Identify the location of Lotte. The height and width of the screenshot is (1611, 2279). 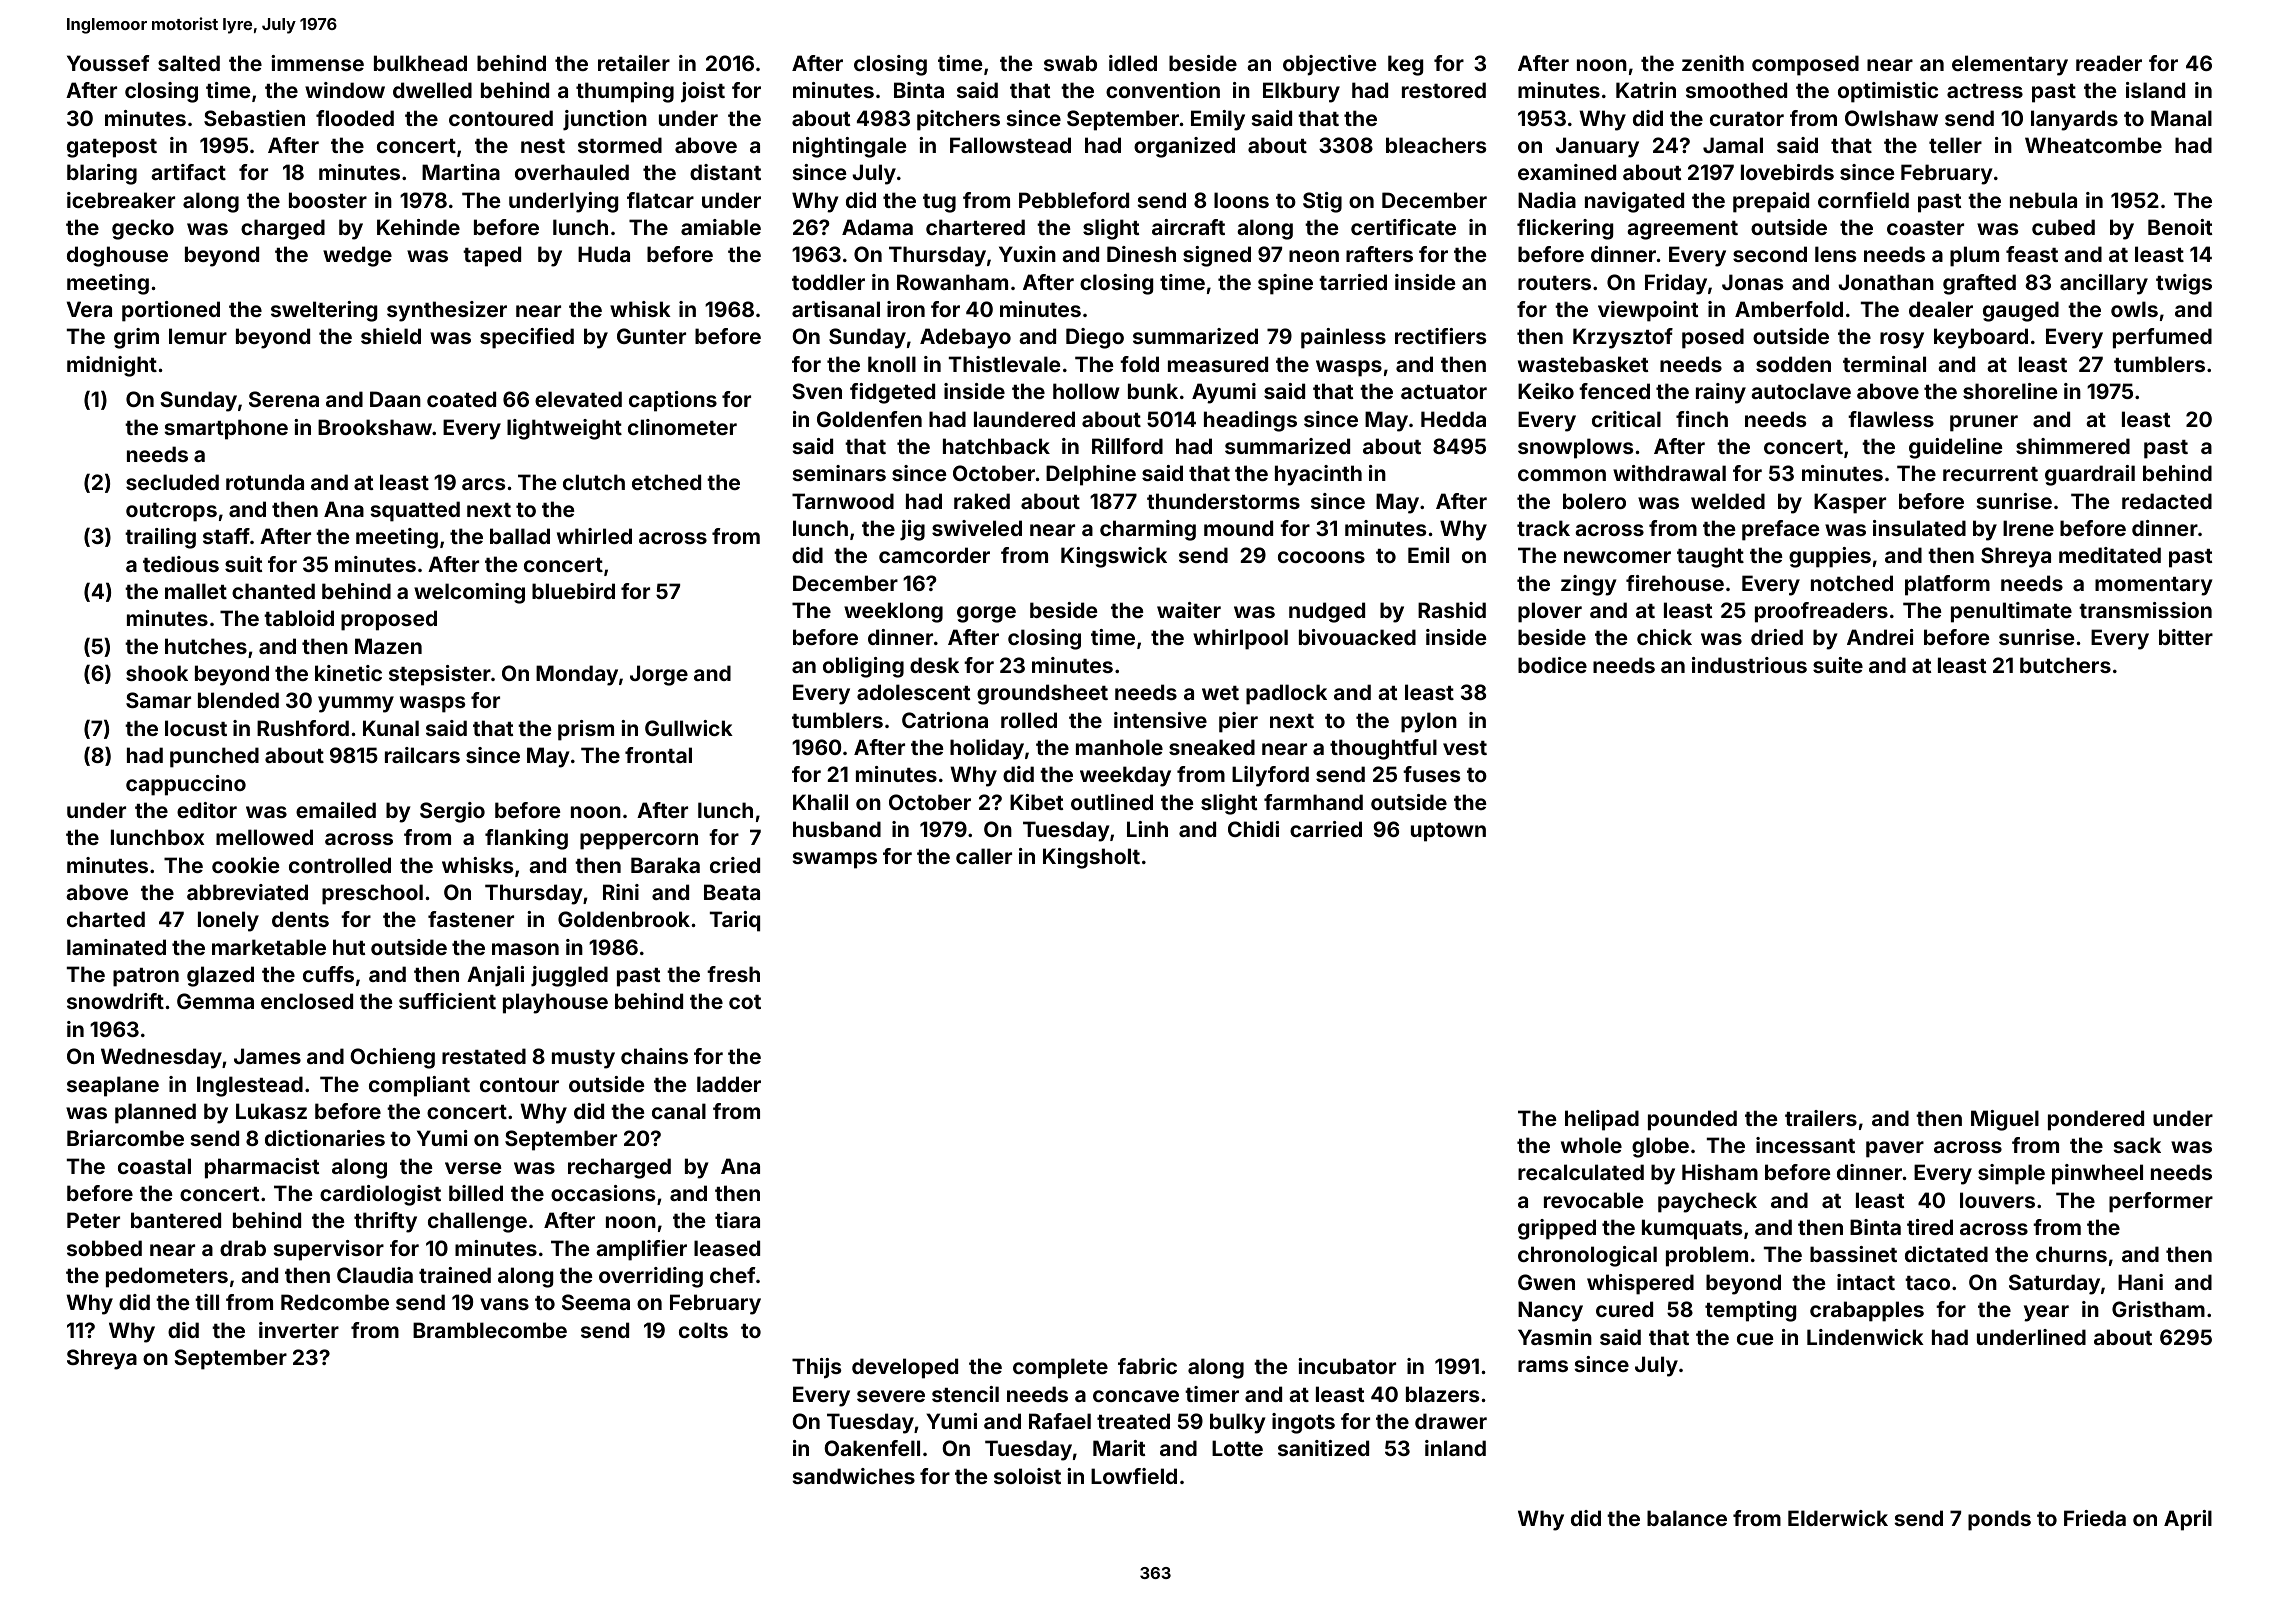
(1237, 1448).
